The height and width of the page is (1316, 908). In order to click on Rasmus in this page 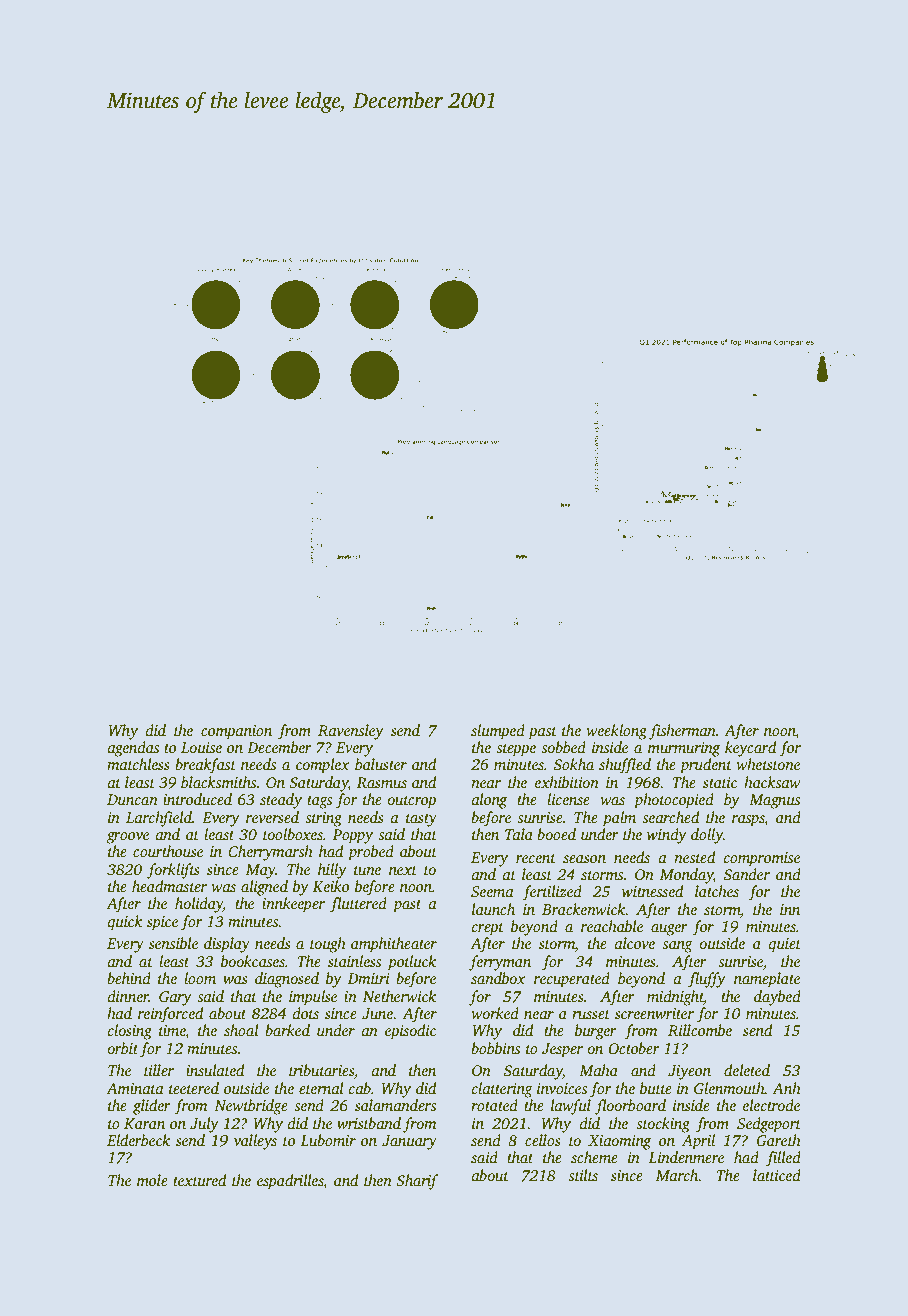, I will do `click(382, 783)`.
